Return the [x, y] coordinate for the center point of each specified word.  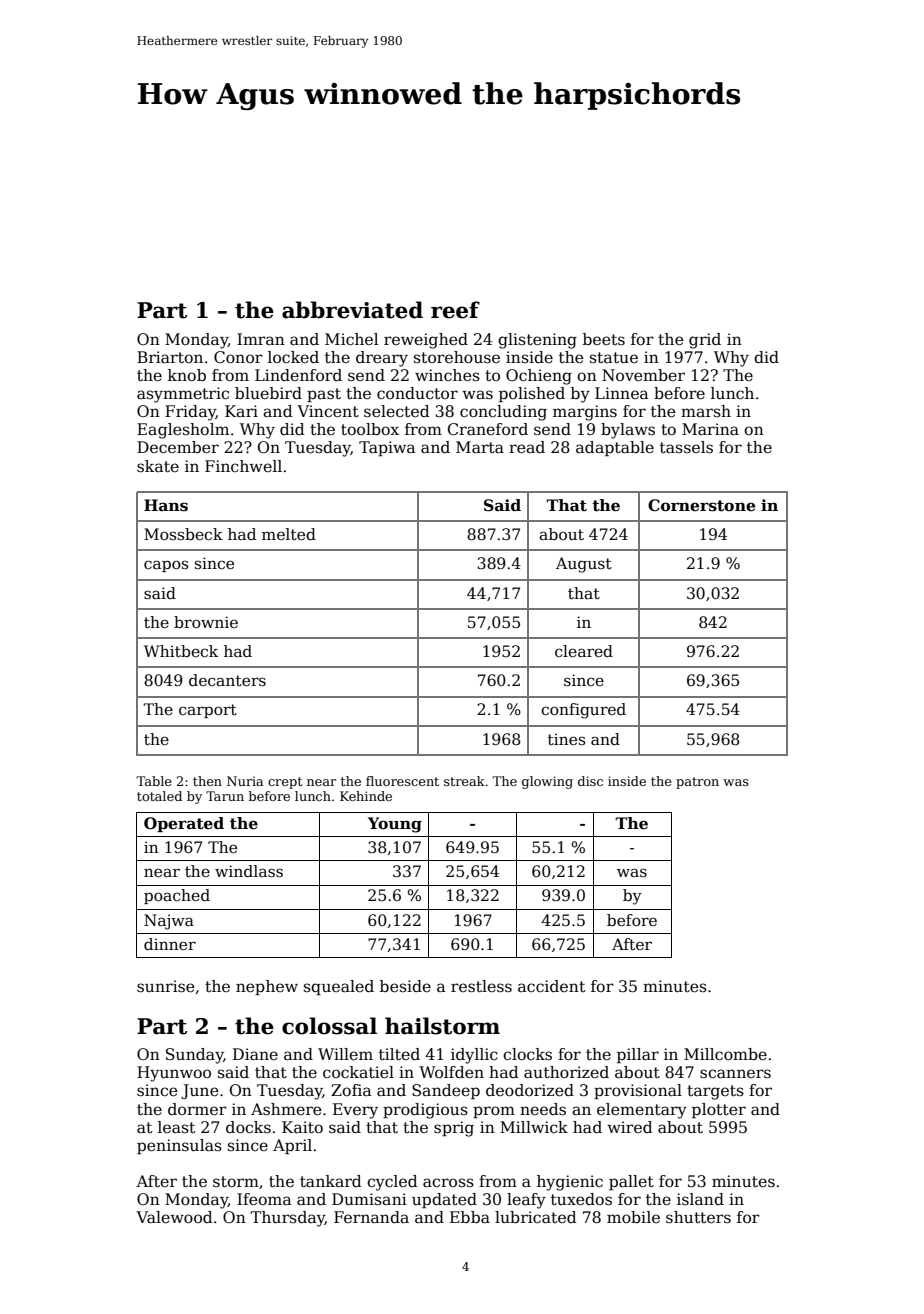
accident [551, 986]
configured [583, 711]
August [584, 565]
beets [604, 339]
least [176, 1127]
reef [455, 310]
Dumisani [369, 1199]
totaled [159, 796]
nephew [267, 987]
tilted [399, 1054]
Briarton [170, 357]
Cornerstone [701, 505]
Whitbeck [181, 651]
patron [697, 783]
